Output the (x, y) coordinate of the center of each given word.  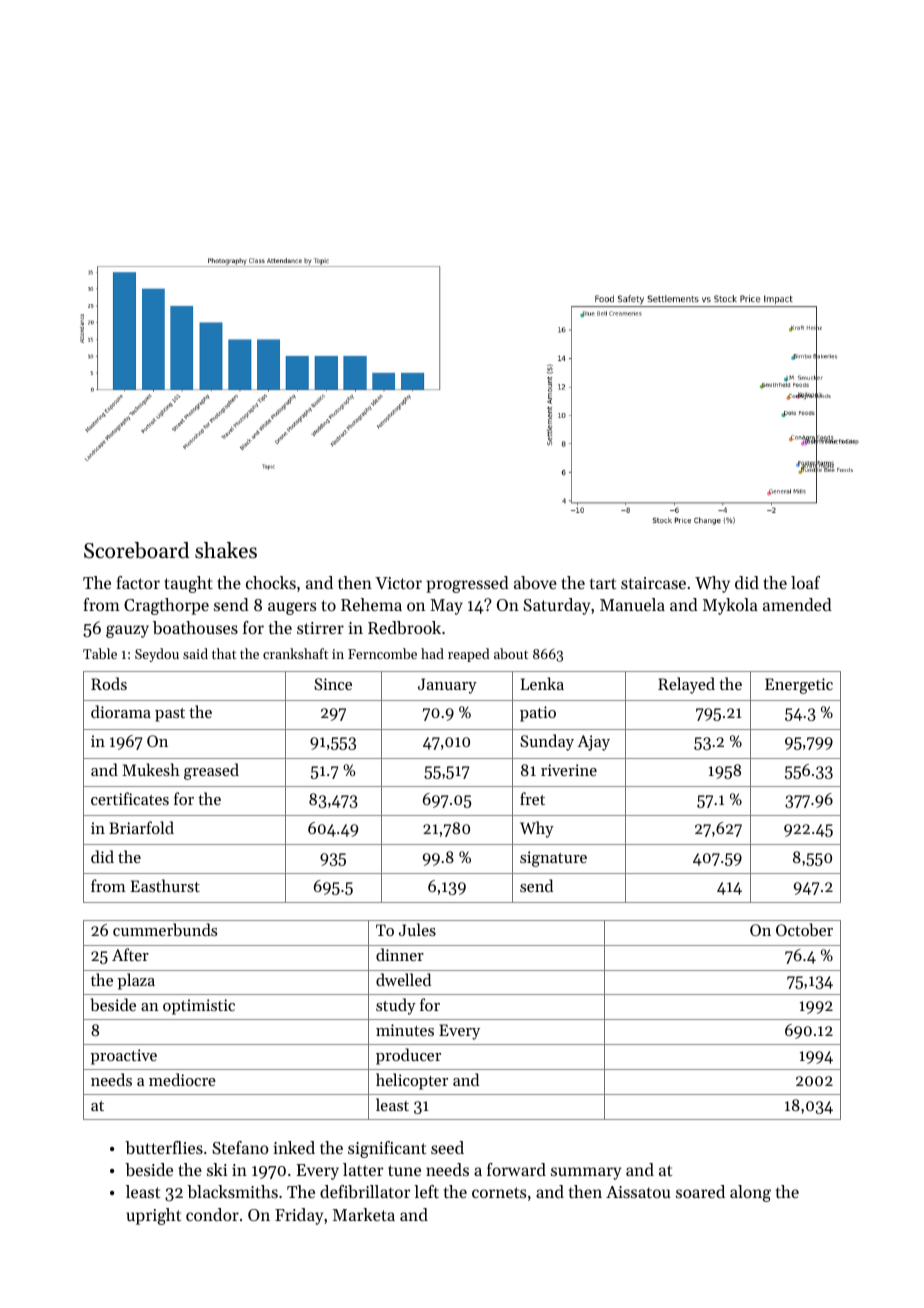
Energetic (799, 686)
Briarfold (141, 827)
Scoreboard (136, 550)
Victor (398, 583)
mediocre (182, 1079)
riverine (569, 770)
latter (363, 1169)
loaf (805, 582)
